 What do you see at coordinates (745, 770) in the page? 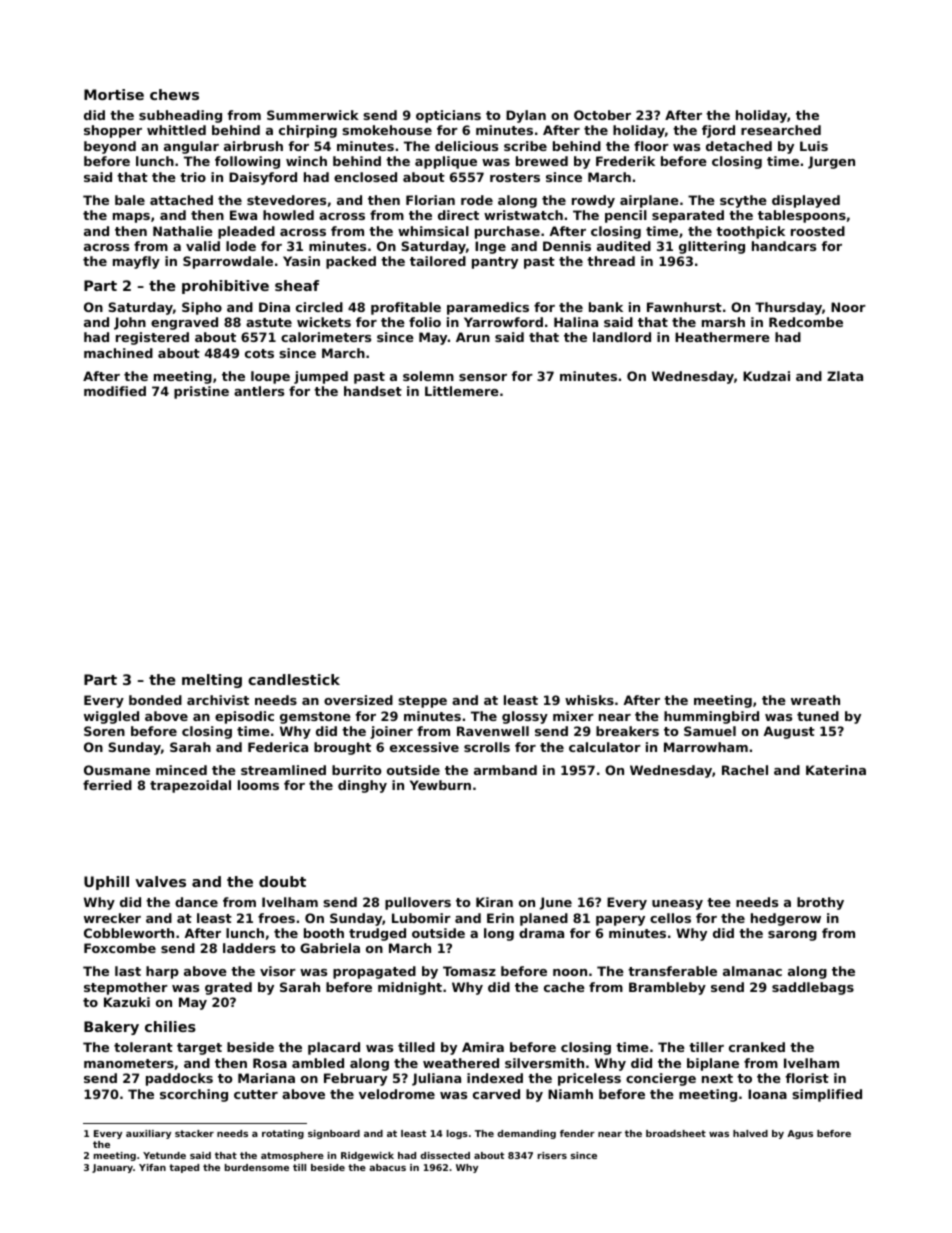
I see `Rachel` at bounding box center [745, 770].
